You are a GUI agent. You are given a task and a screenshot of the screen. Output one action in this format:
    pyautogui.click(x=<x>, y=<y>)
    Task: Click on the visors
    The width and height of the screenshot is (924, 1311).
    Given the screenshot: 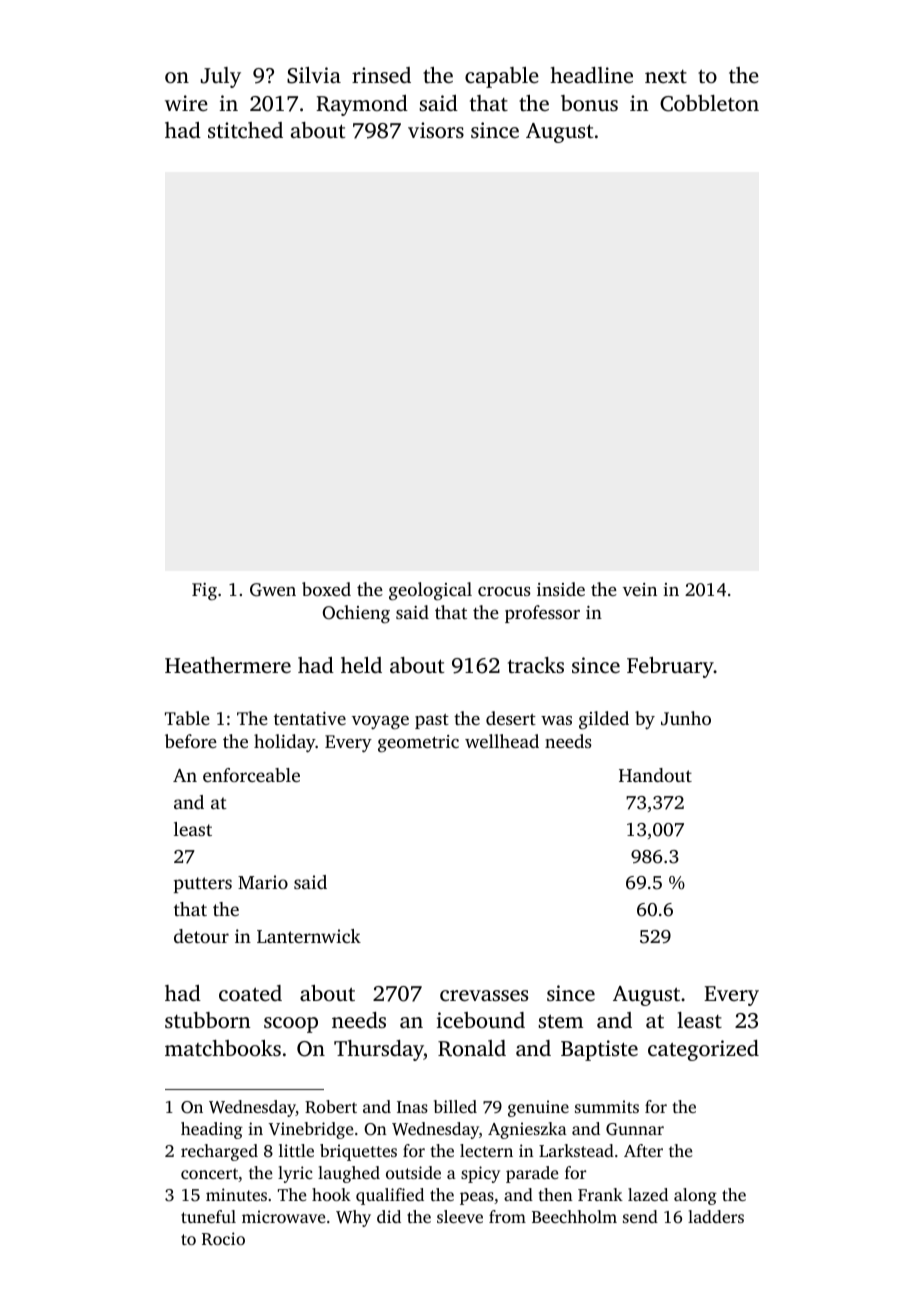 What is the action you would take?
    pyautogui.click(x=436, y=130)
